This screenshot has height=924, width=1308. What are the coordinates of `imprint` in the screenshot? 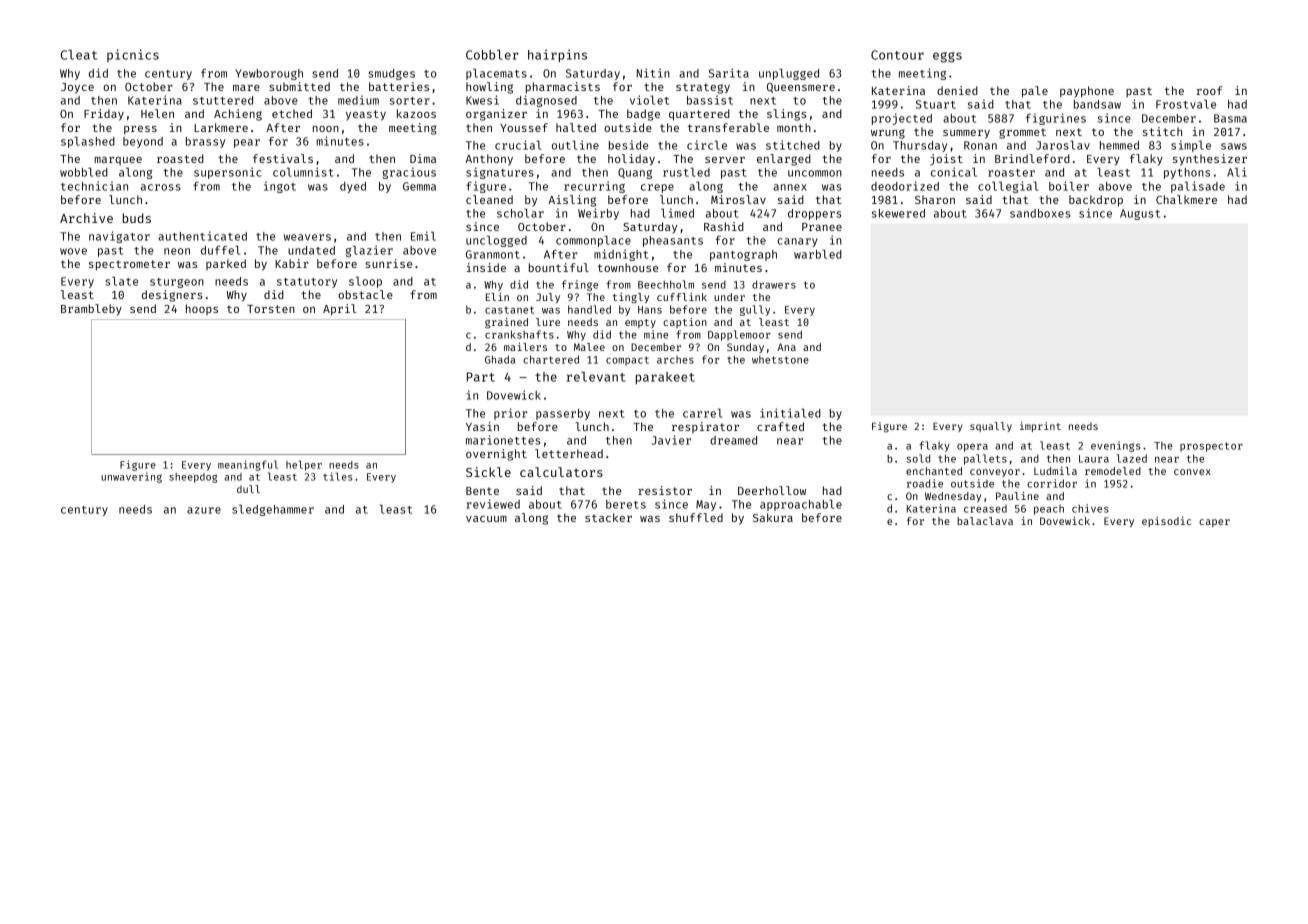 It's located at (1040, 427).
